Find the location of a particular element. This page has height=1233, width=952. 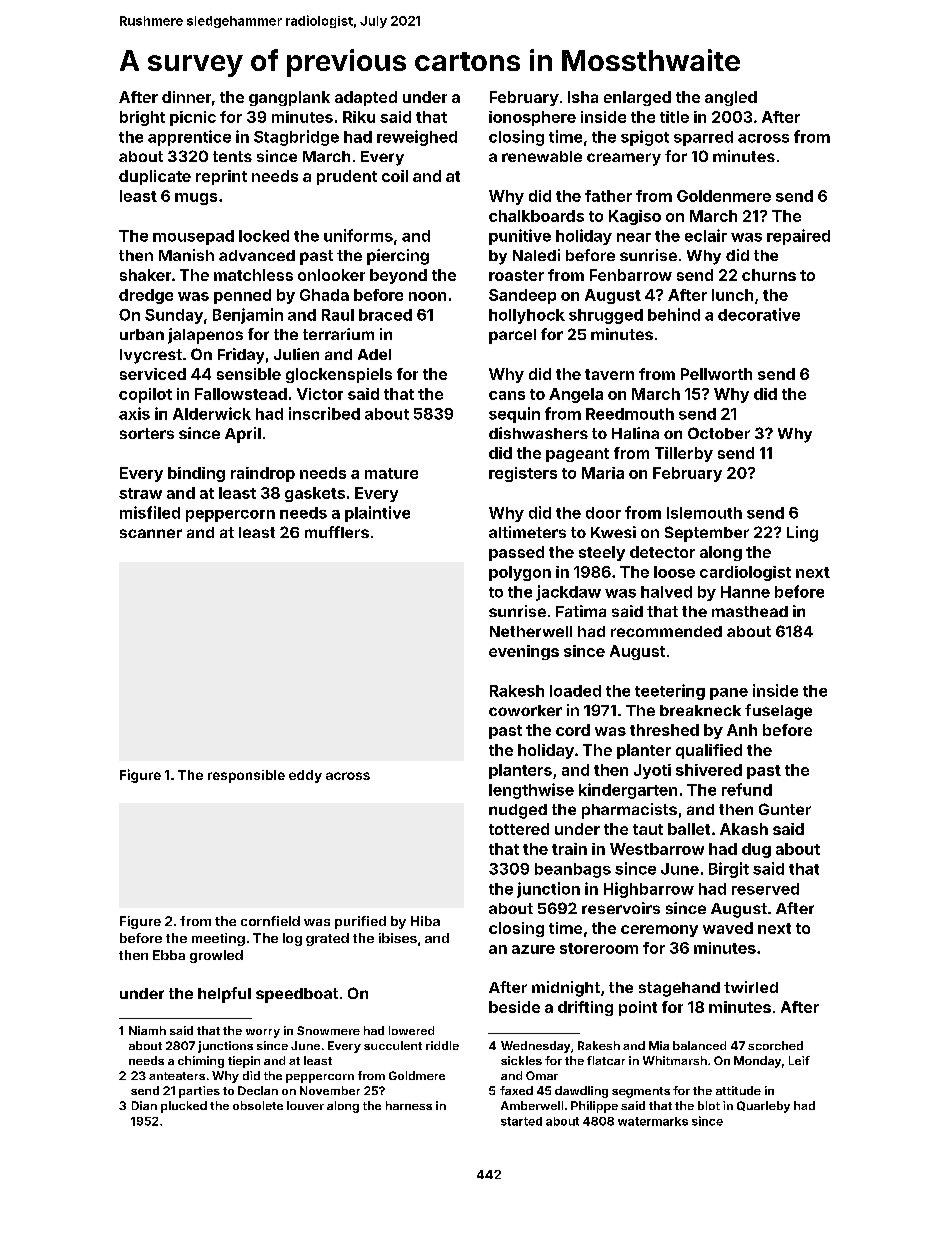

shaker is located at coordinates (145, 275).
